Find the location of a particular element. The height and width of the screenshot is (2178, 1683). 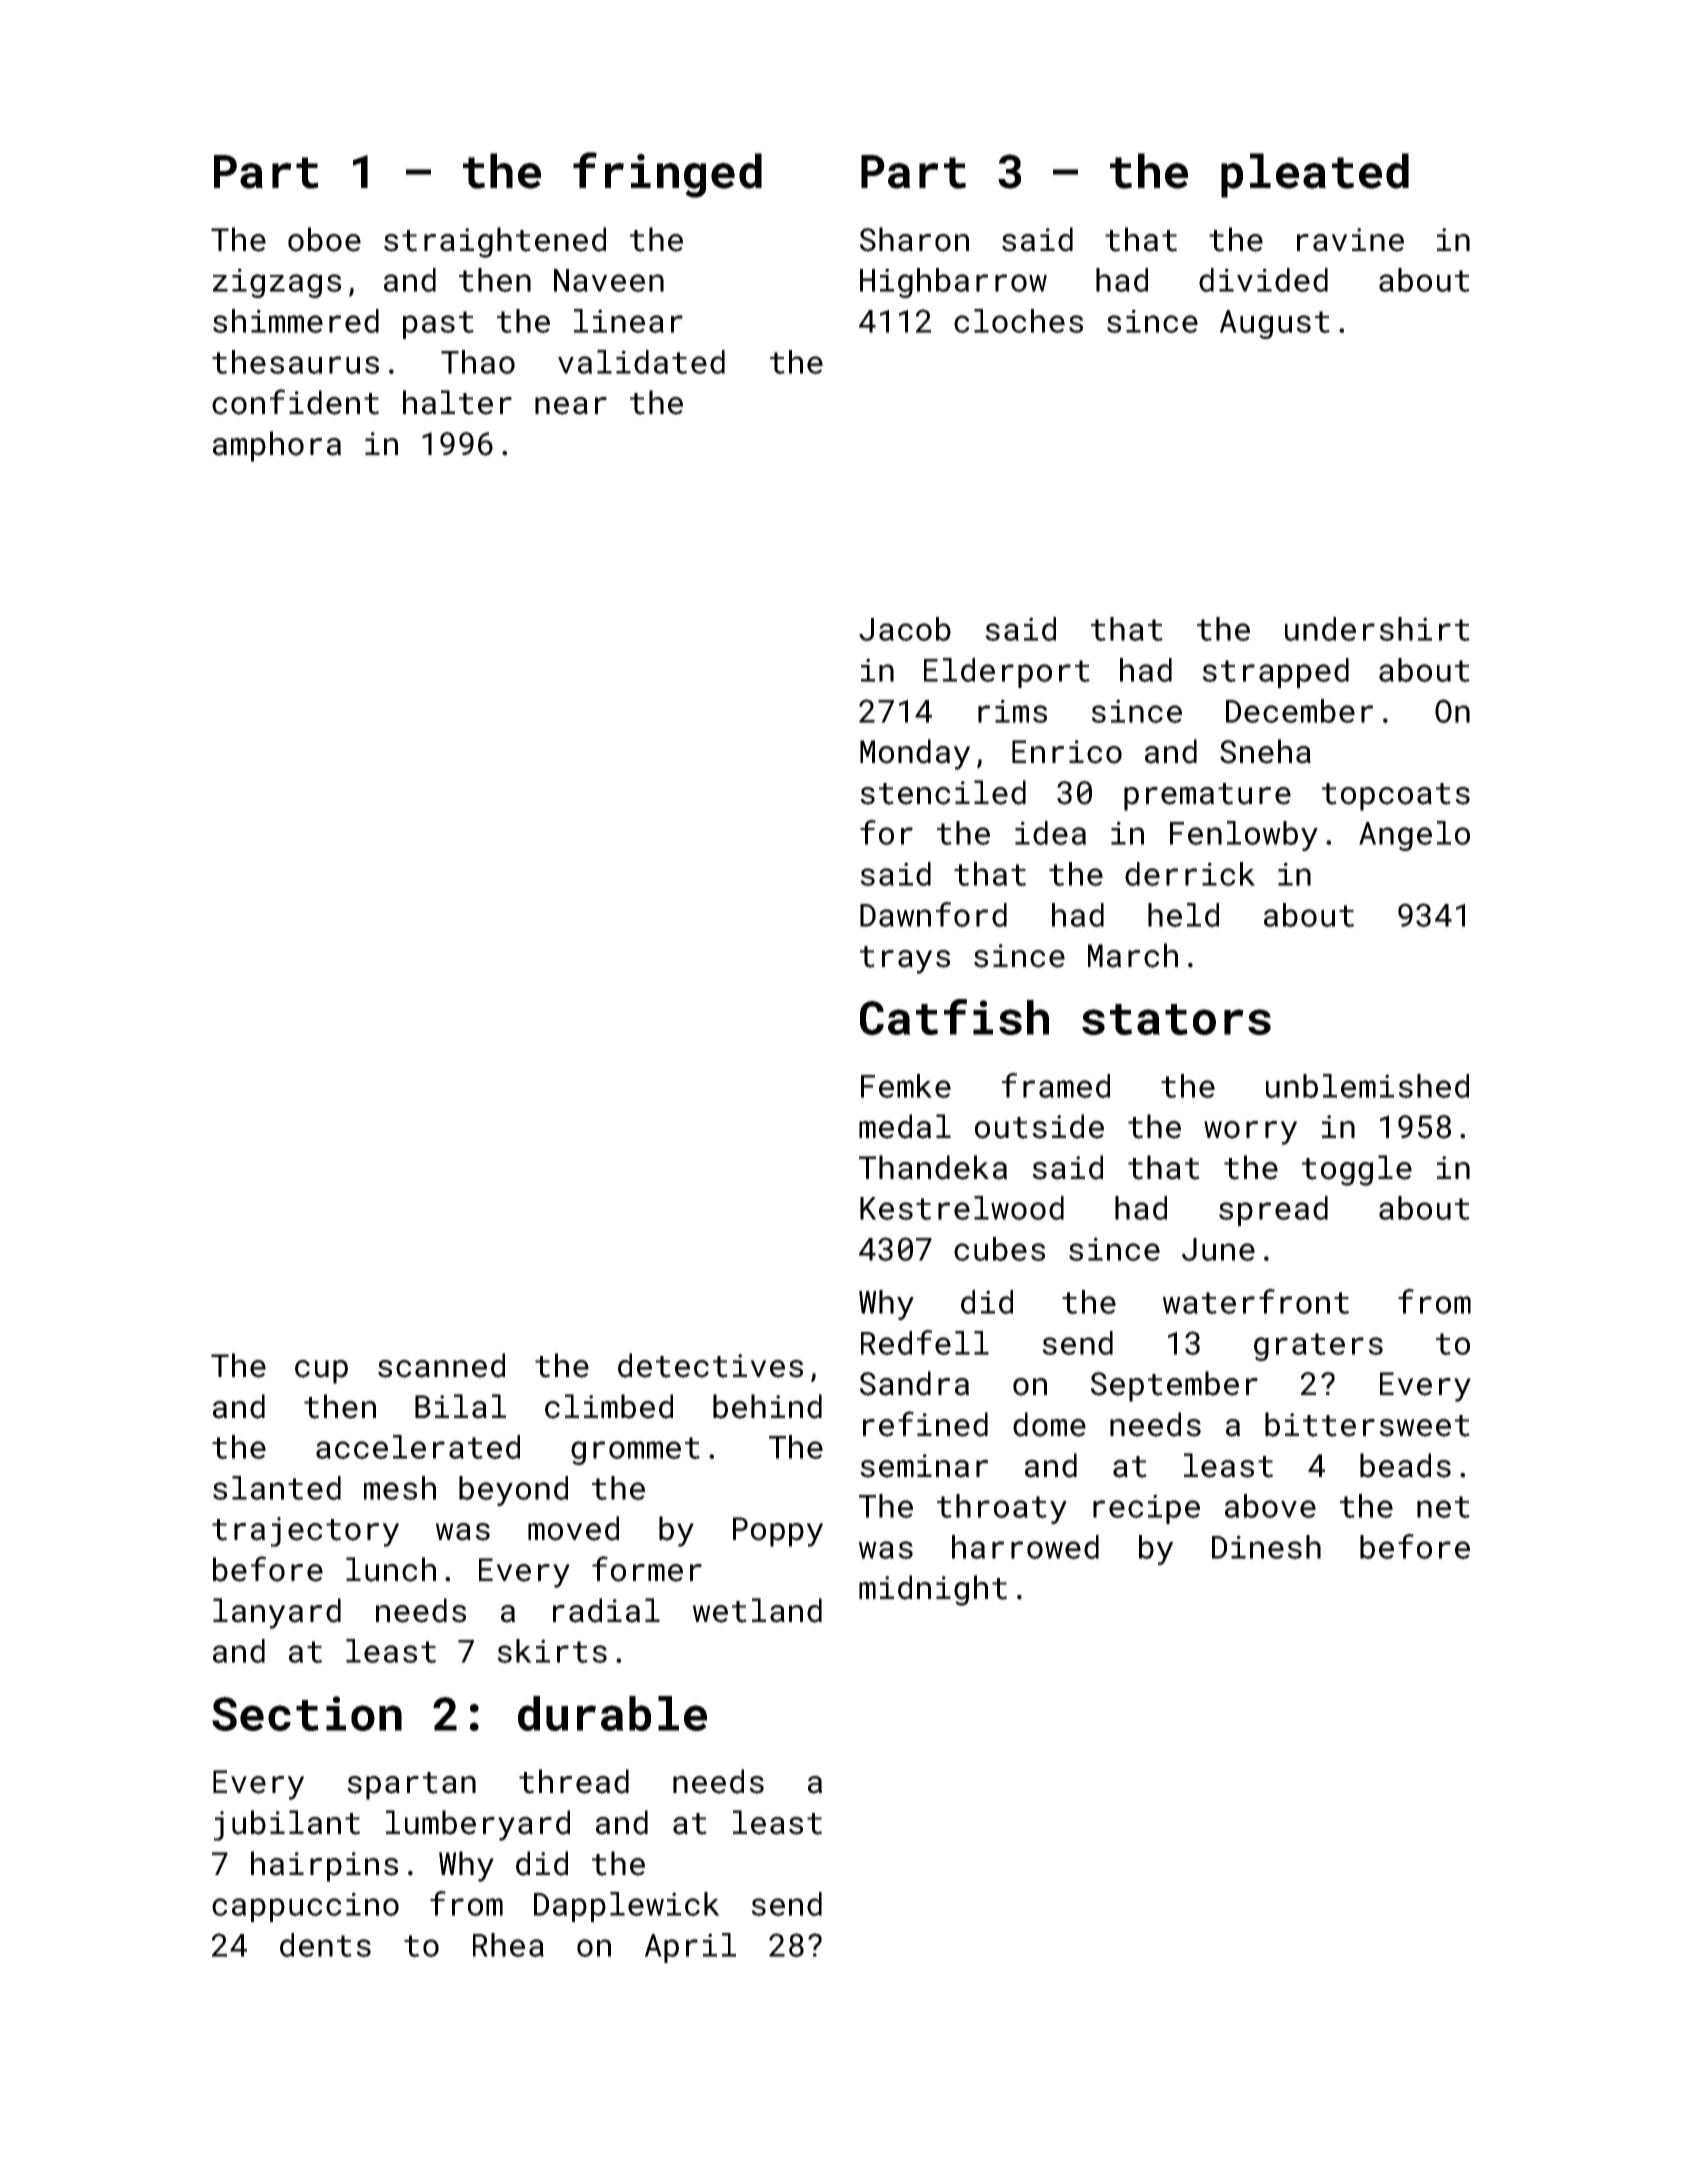

Rhea is located at coordinates (508, 1945).
